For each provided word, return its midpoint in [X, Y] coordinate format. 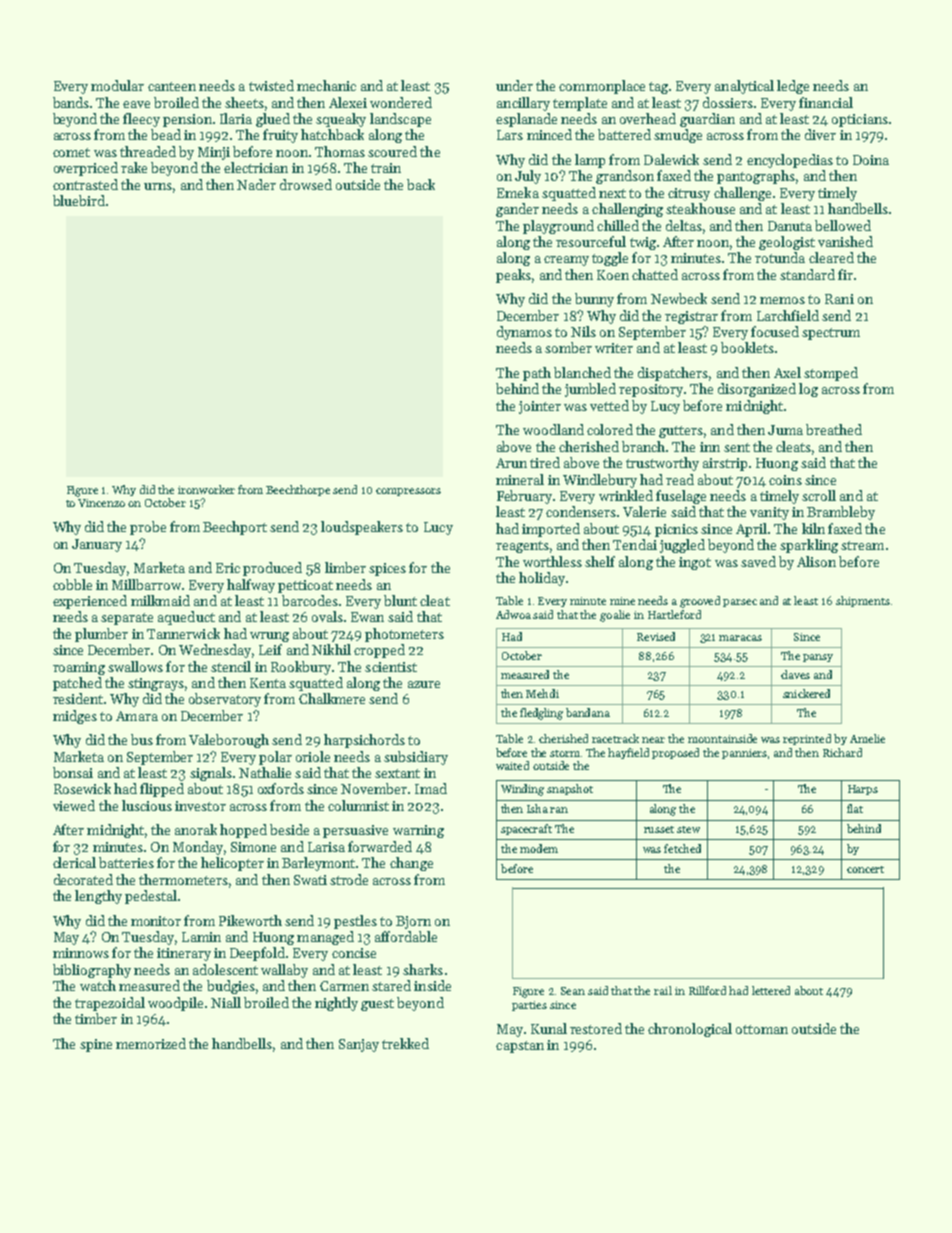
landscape [400, 120]
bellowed [843, 225]
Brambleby [841, 513]
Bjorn [413, 922]
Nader [256, 184]
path [537, 374]
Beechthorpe [298, 490]
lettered [771, 990]
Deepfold [257, 954]
